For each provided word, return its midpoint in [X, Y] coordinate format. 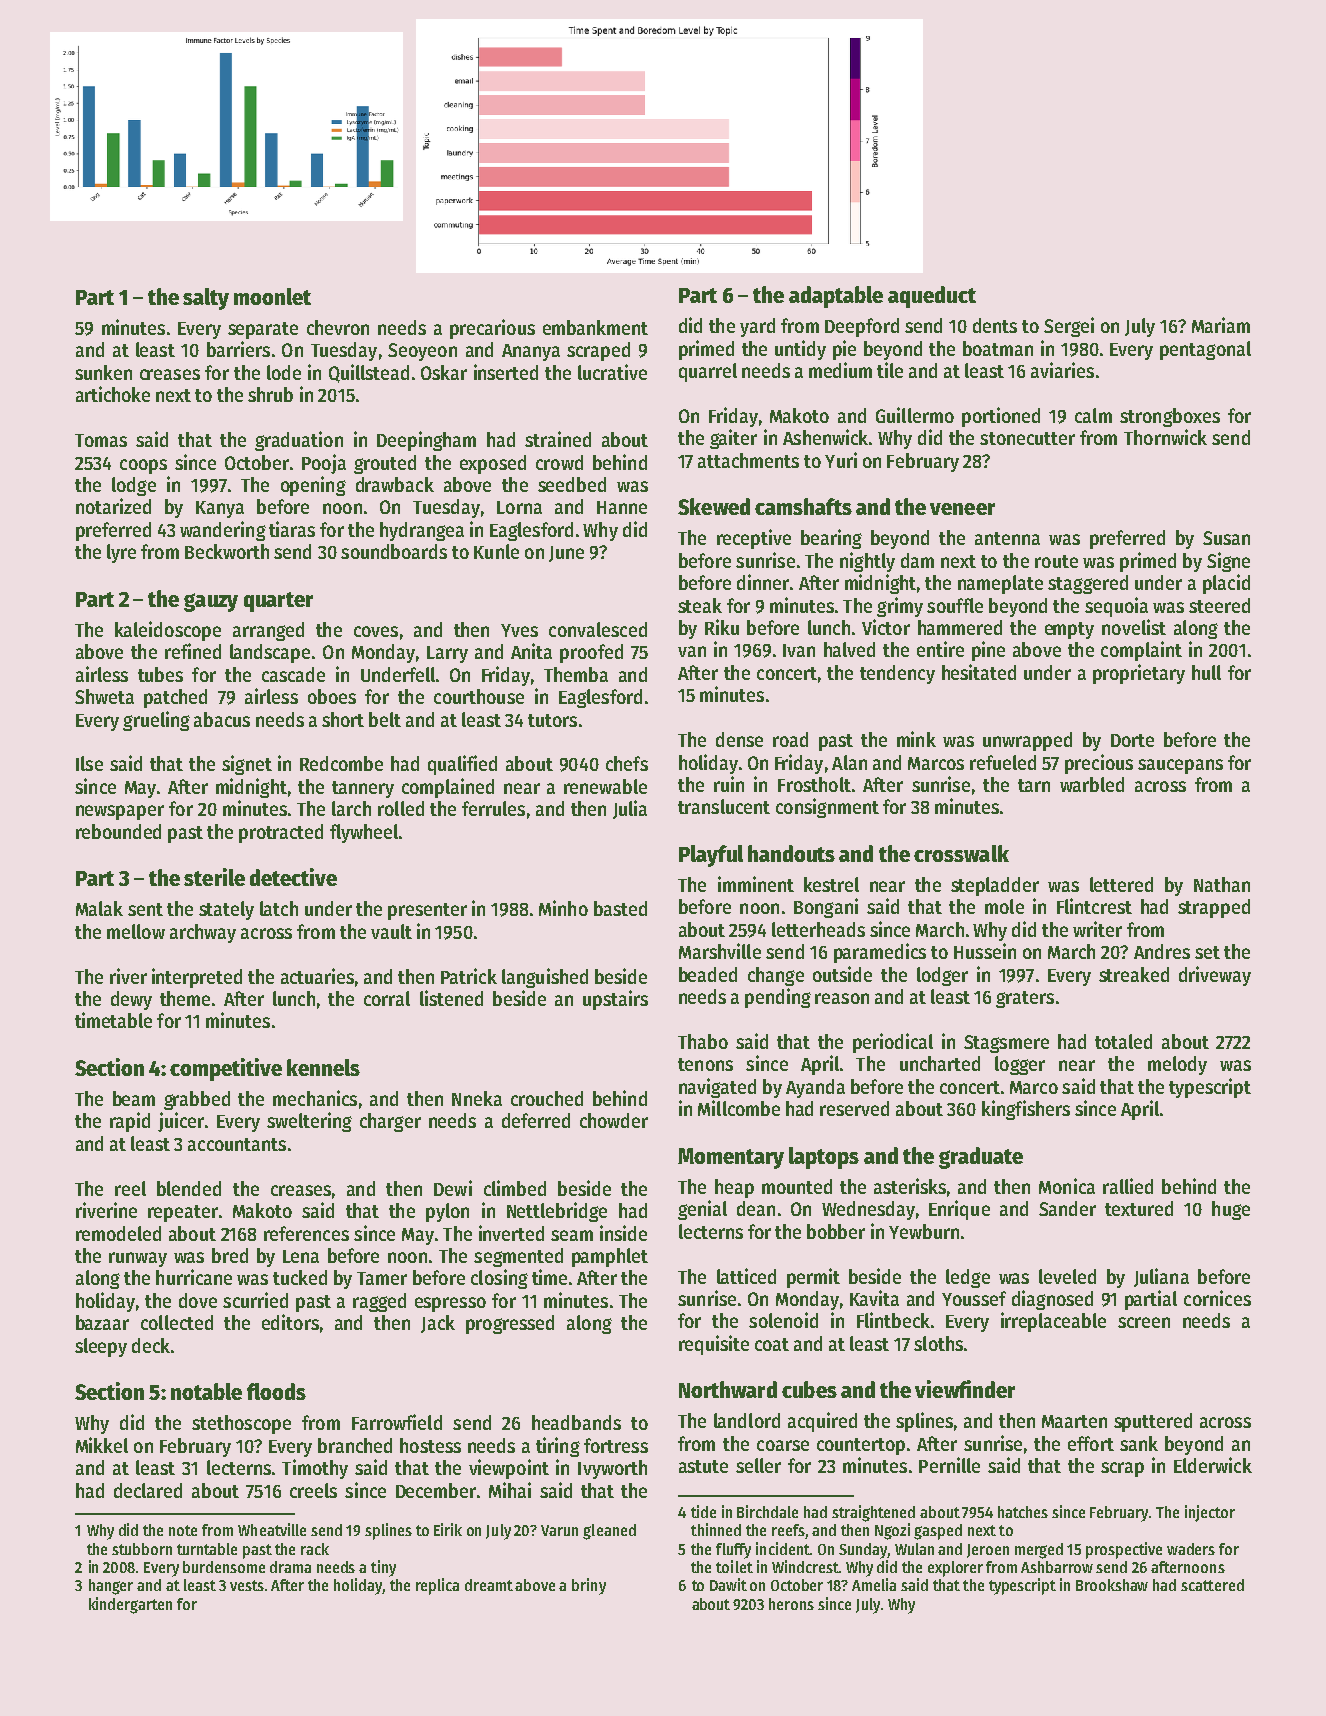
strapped [1214, 908]
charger [390, 1122]
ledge [968, 1278]
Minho [563, 908]
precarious [492, 329]
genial [702, 1210]
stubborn [142, 1549]
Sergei [1069, 327]
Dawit [728, 1584]
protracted [281, 833]
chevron [338, 327]
